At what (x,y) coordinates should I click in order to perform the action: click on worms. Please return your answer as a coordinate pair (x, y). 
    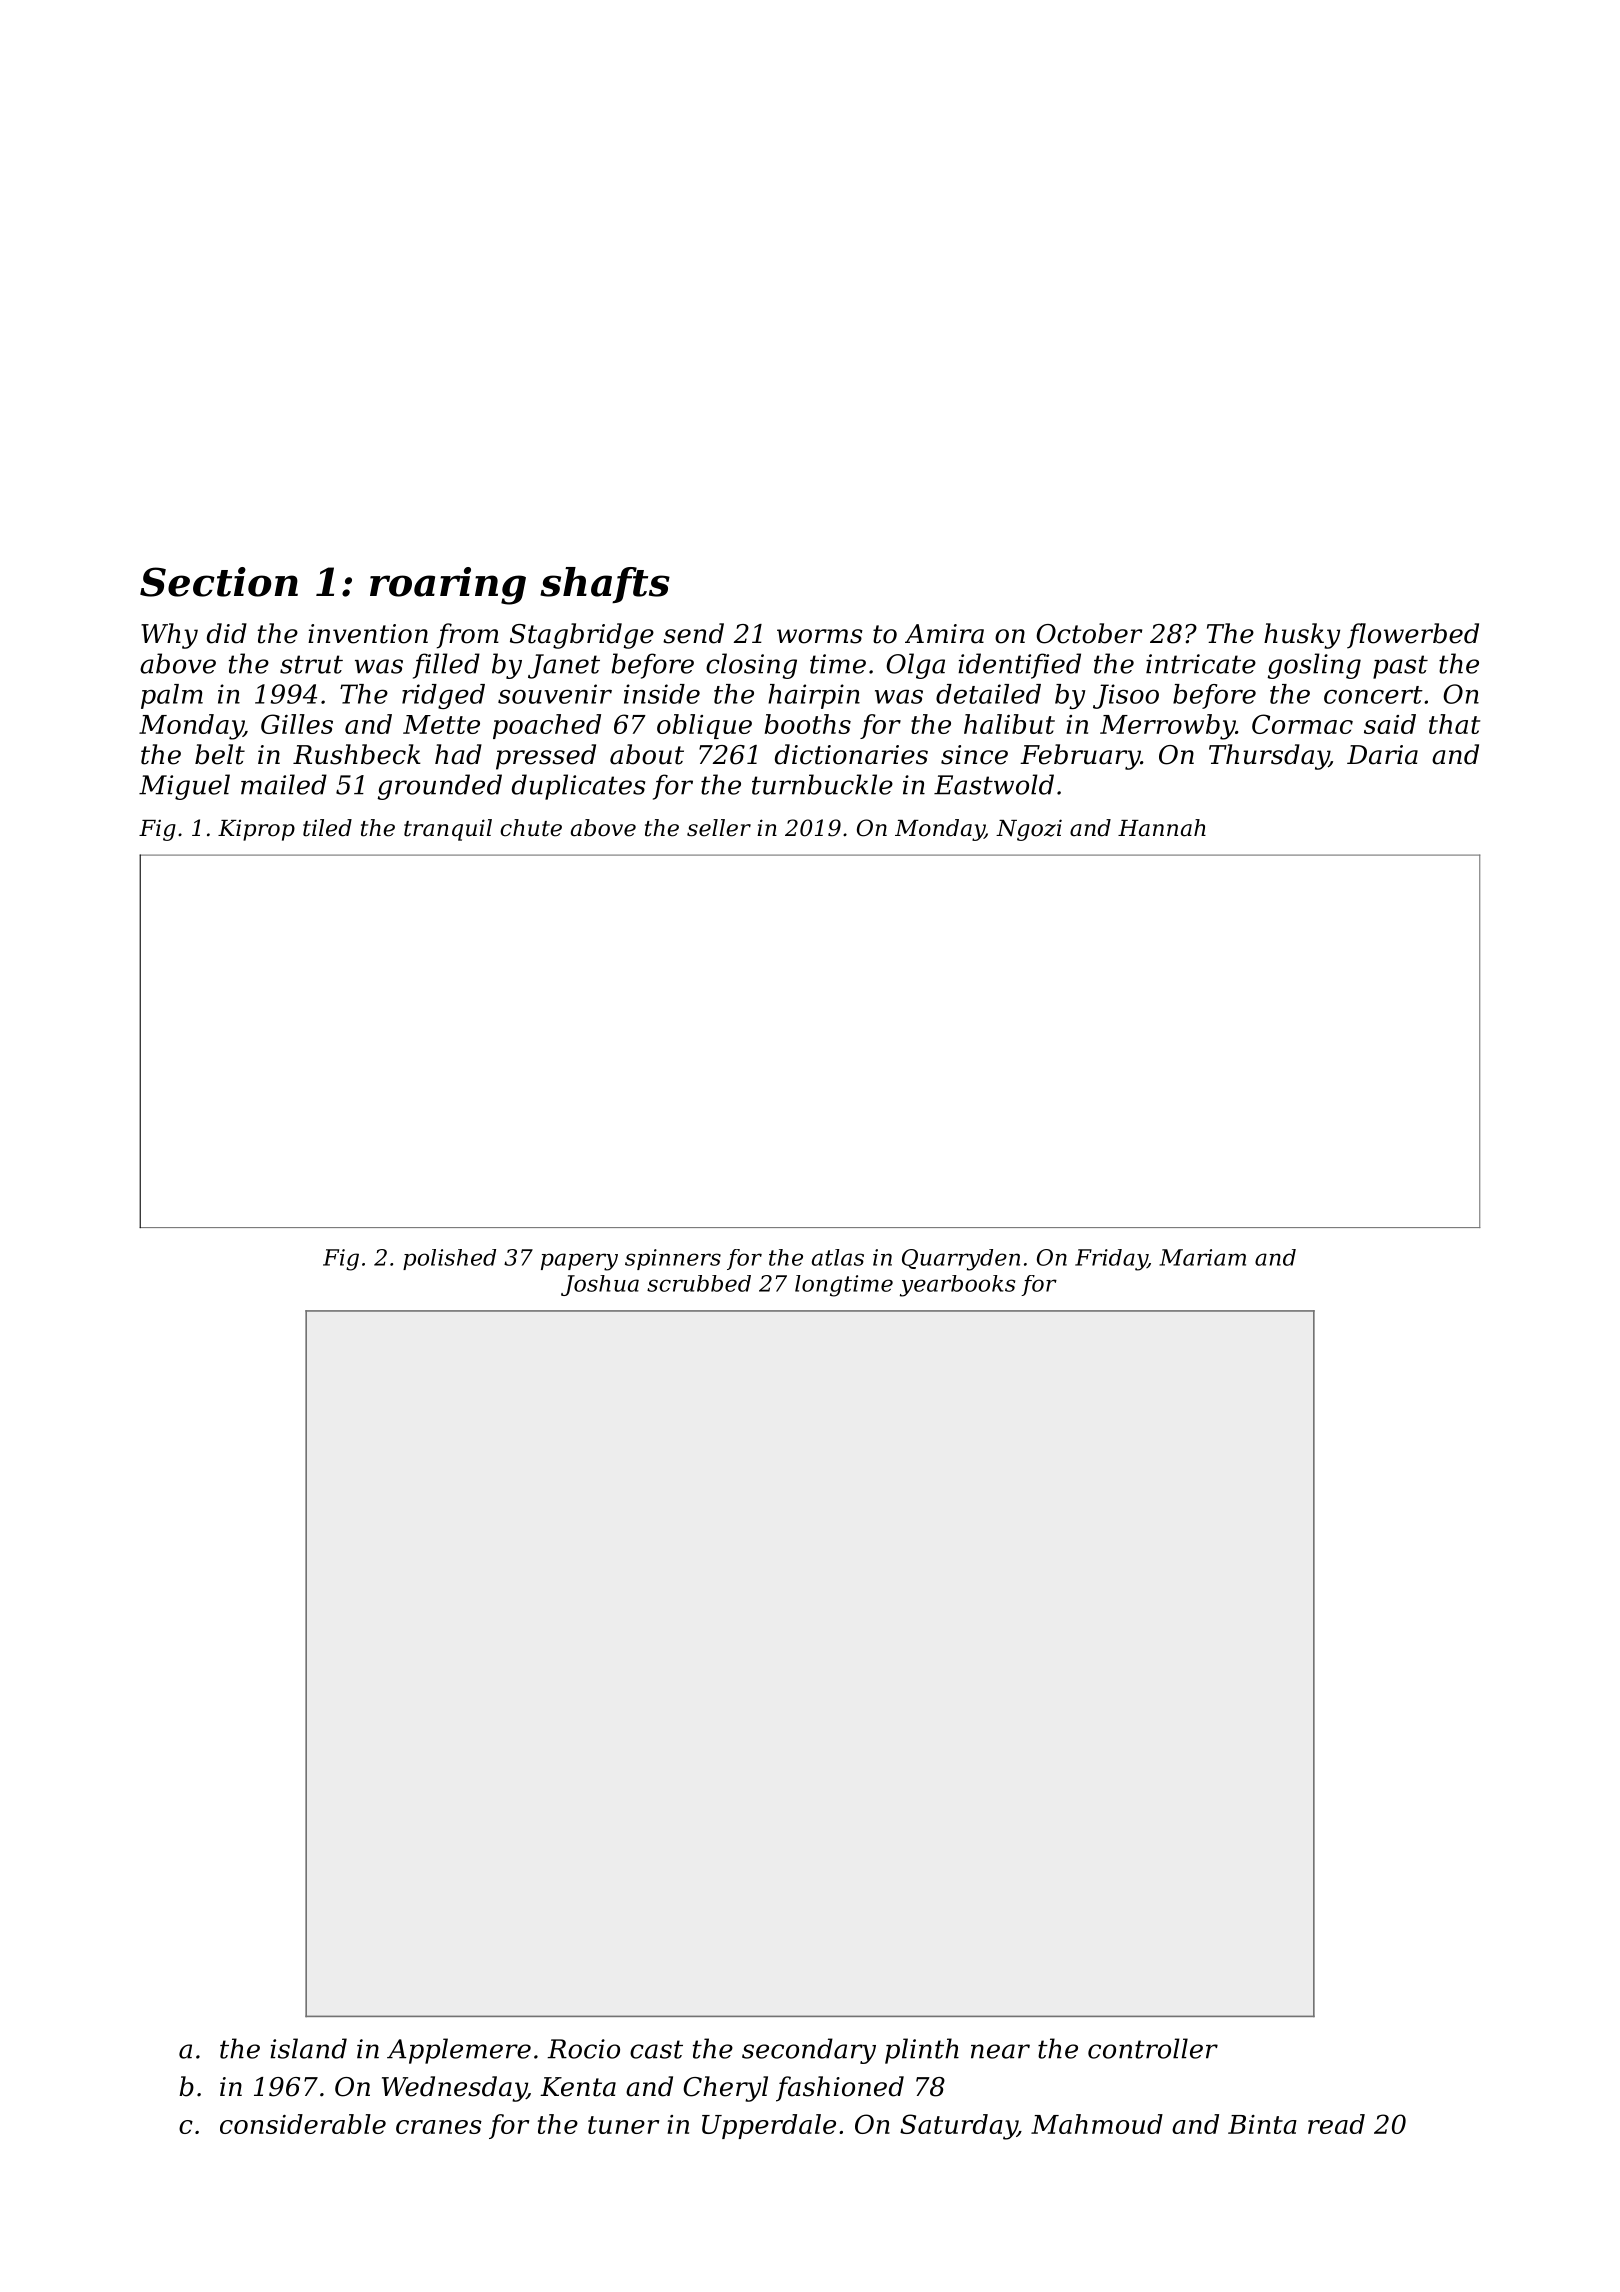
    Looking at the image, I should click on (820, 636).
